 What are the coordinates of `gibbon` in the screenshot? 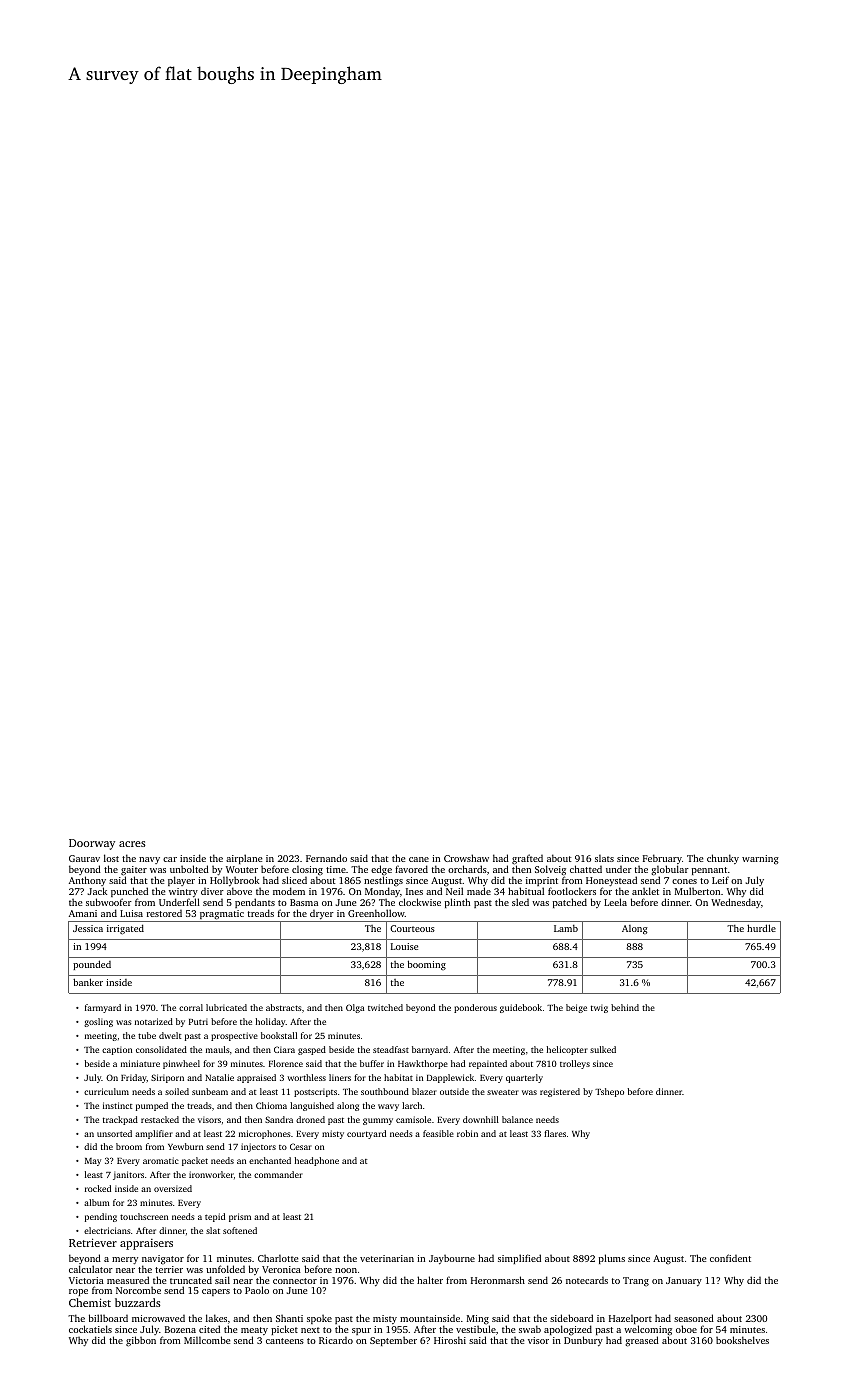 It's located at (141, 1341).
